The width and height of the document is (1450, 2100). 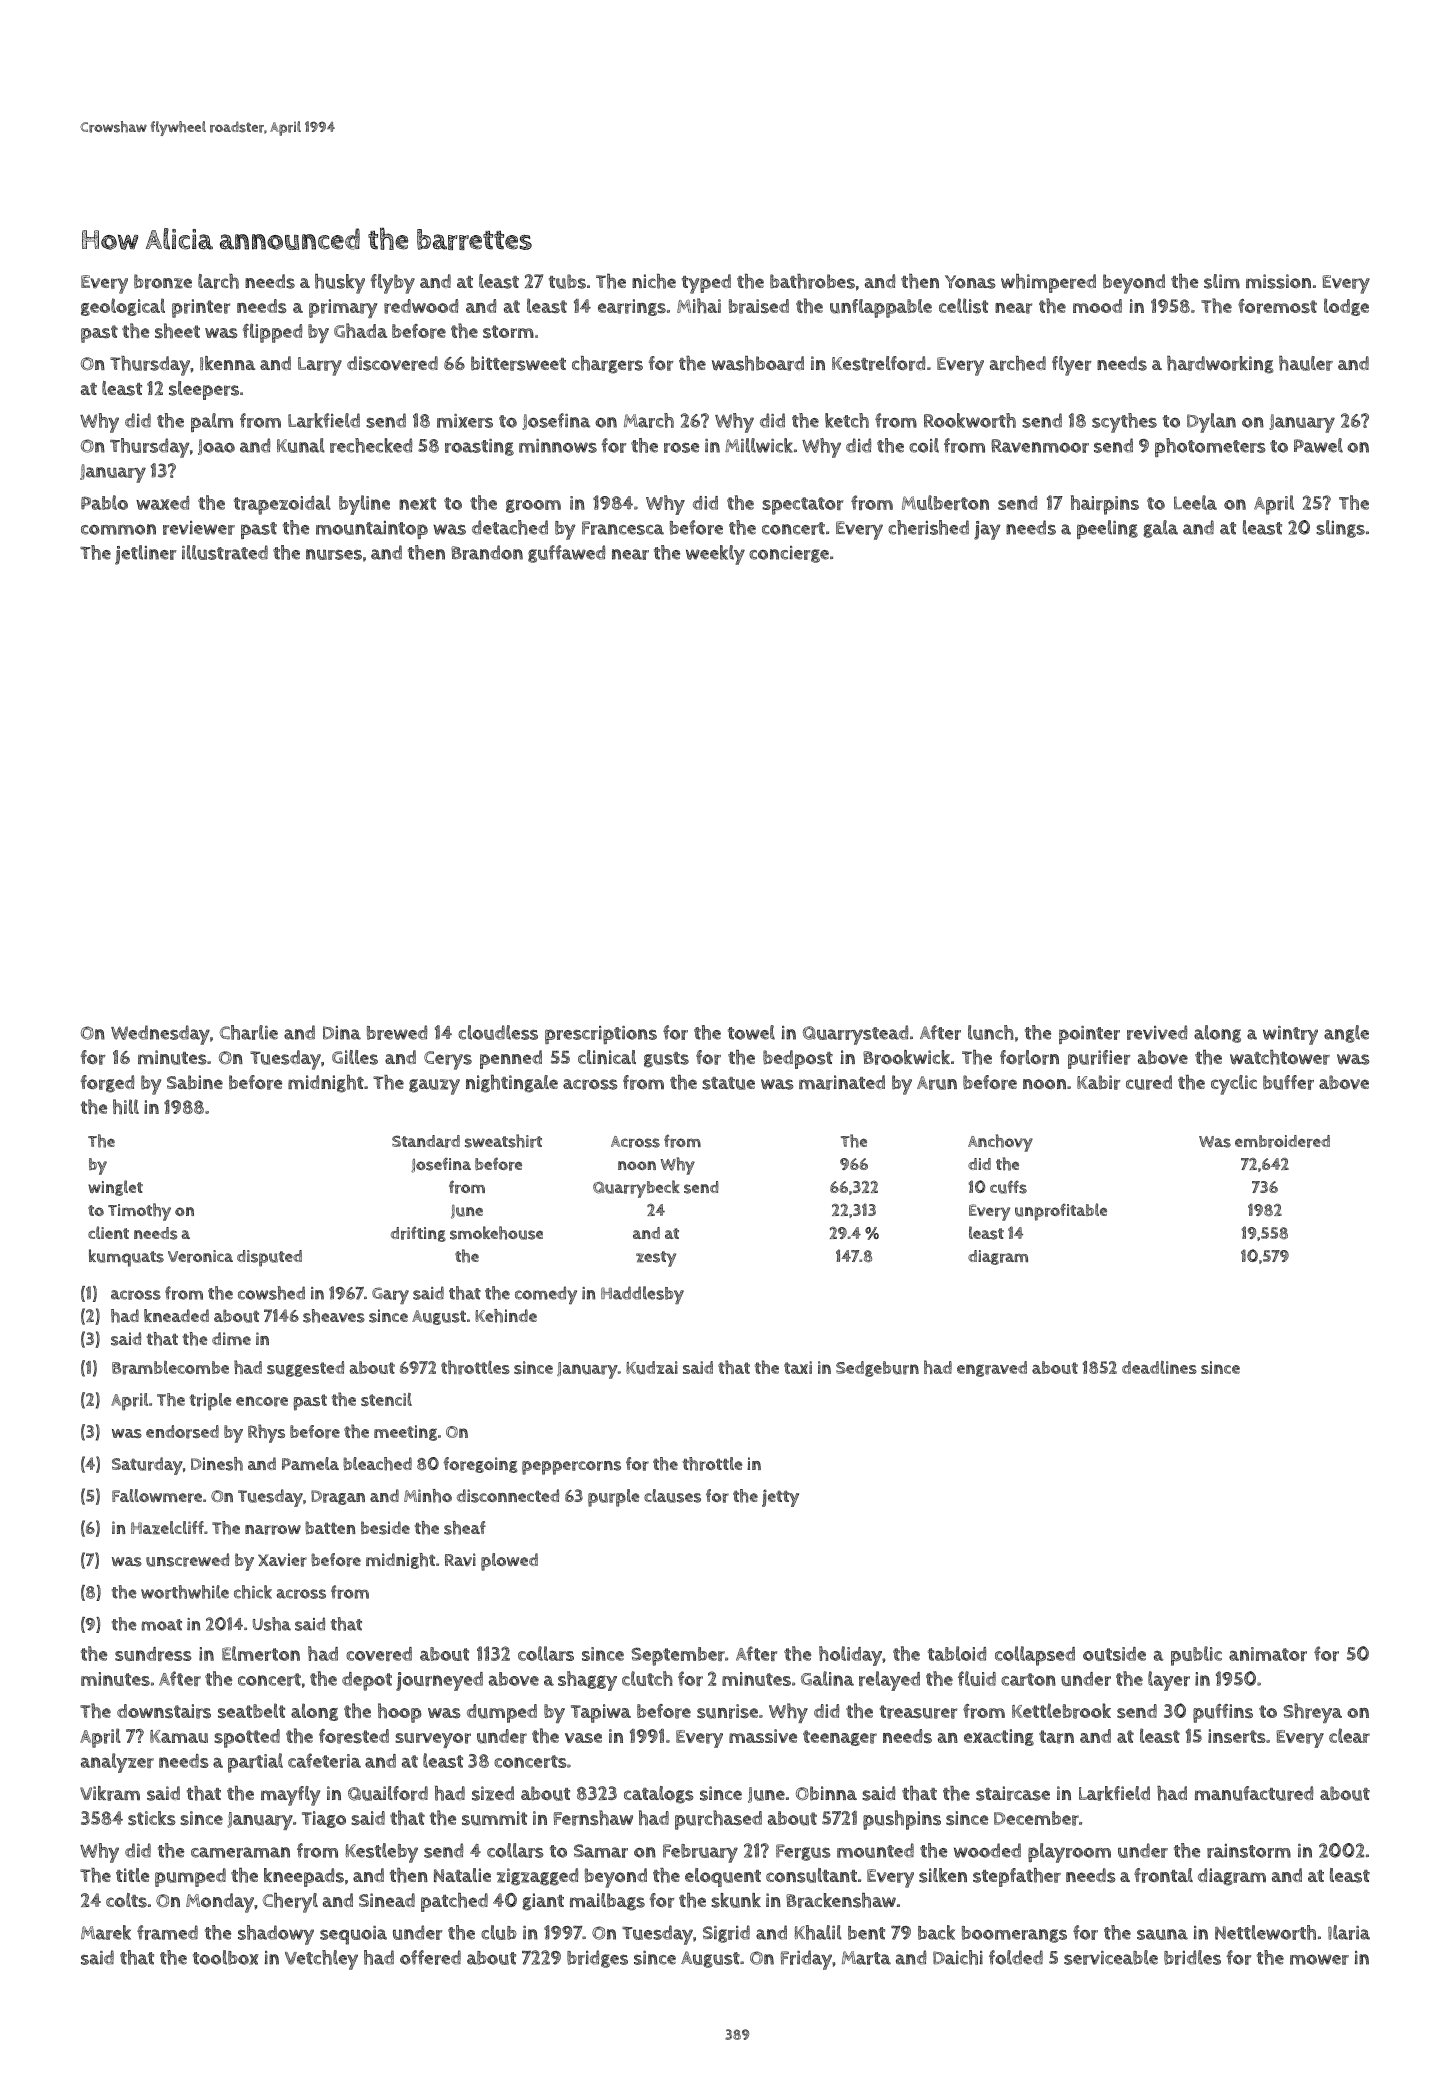 What do you see at coordinates (613, 1498) in the document?
I see `purple` at bounding box center [613, 1498].
